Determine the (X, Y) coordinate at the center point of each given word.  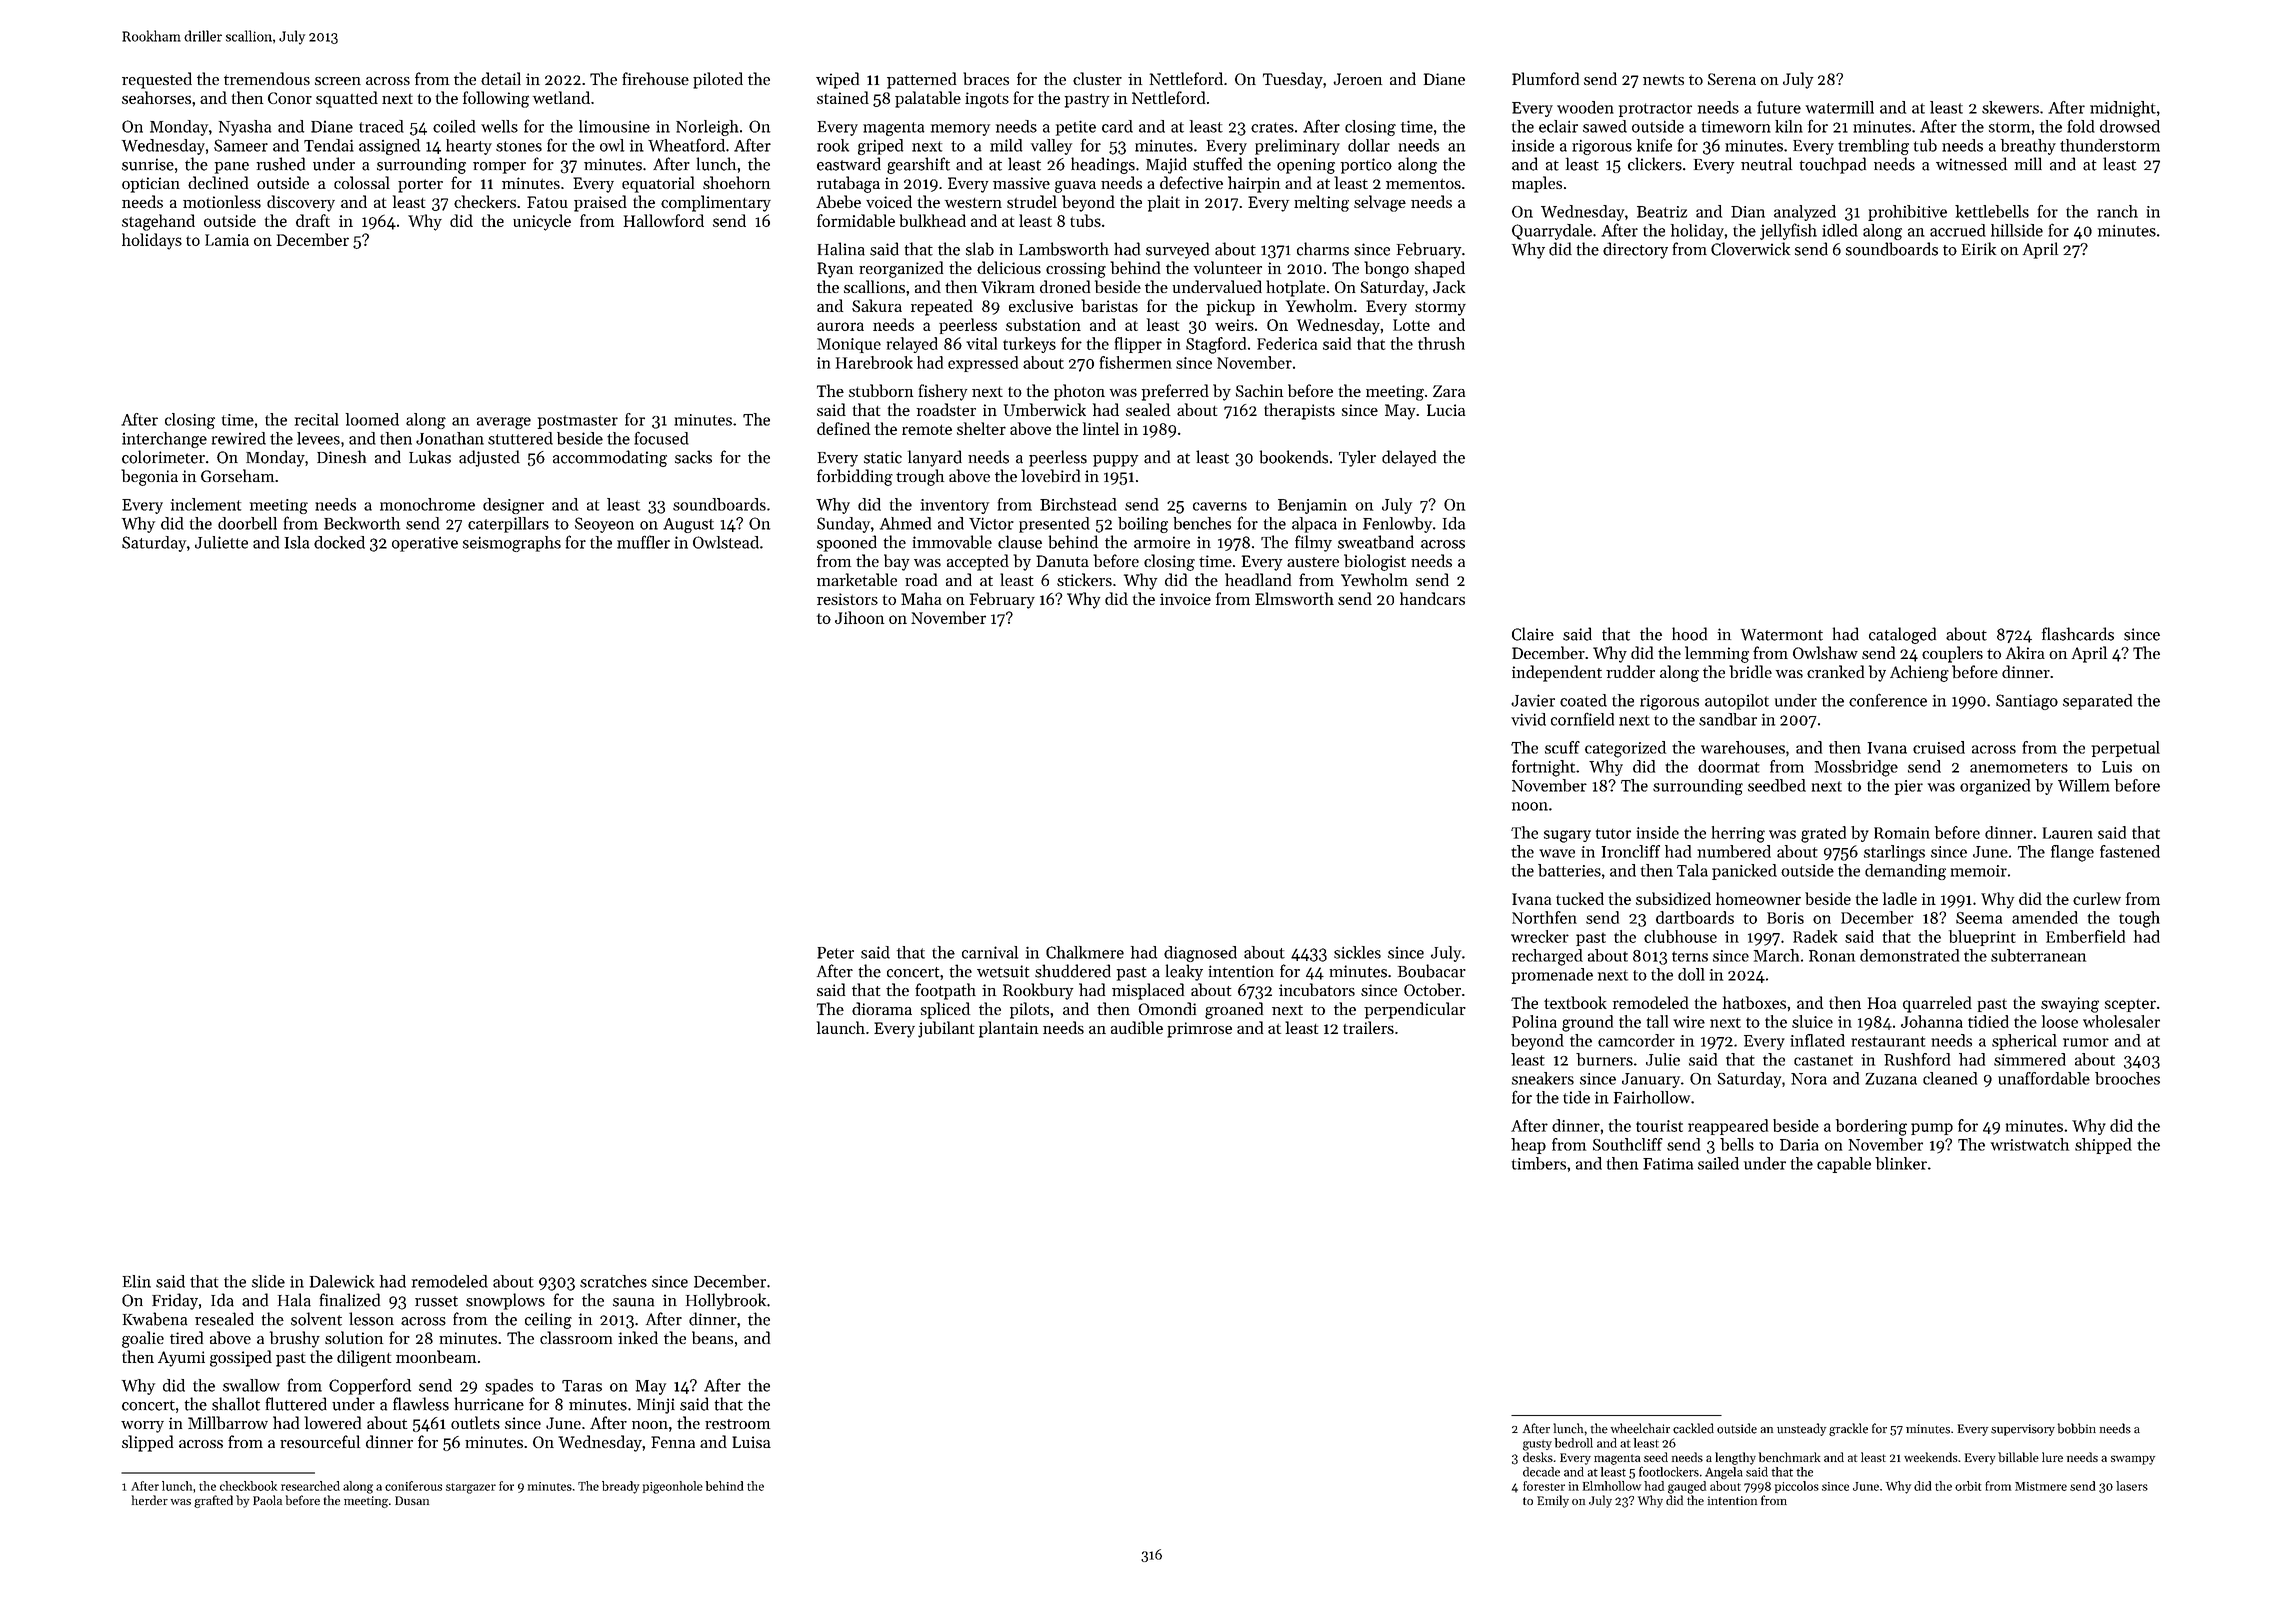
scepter (2130, 1005)
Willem (2084, 785)
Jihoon (859, 617)
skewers (2010, 107)
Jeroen (1358, 79)
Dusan (412, 1500)
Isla (297, 542)
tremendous (267, 78)
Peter (835, 953)
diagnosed (1200, 954)
